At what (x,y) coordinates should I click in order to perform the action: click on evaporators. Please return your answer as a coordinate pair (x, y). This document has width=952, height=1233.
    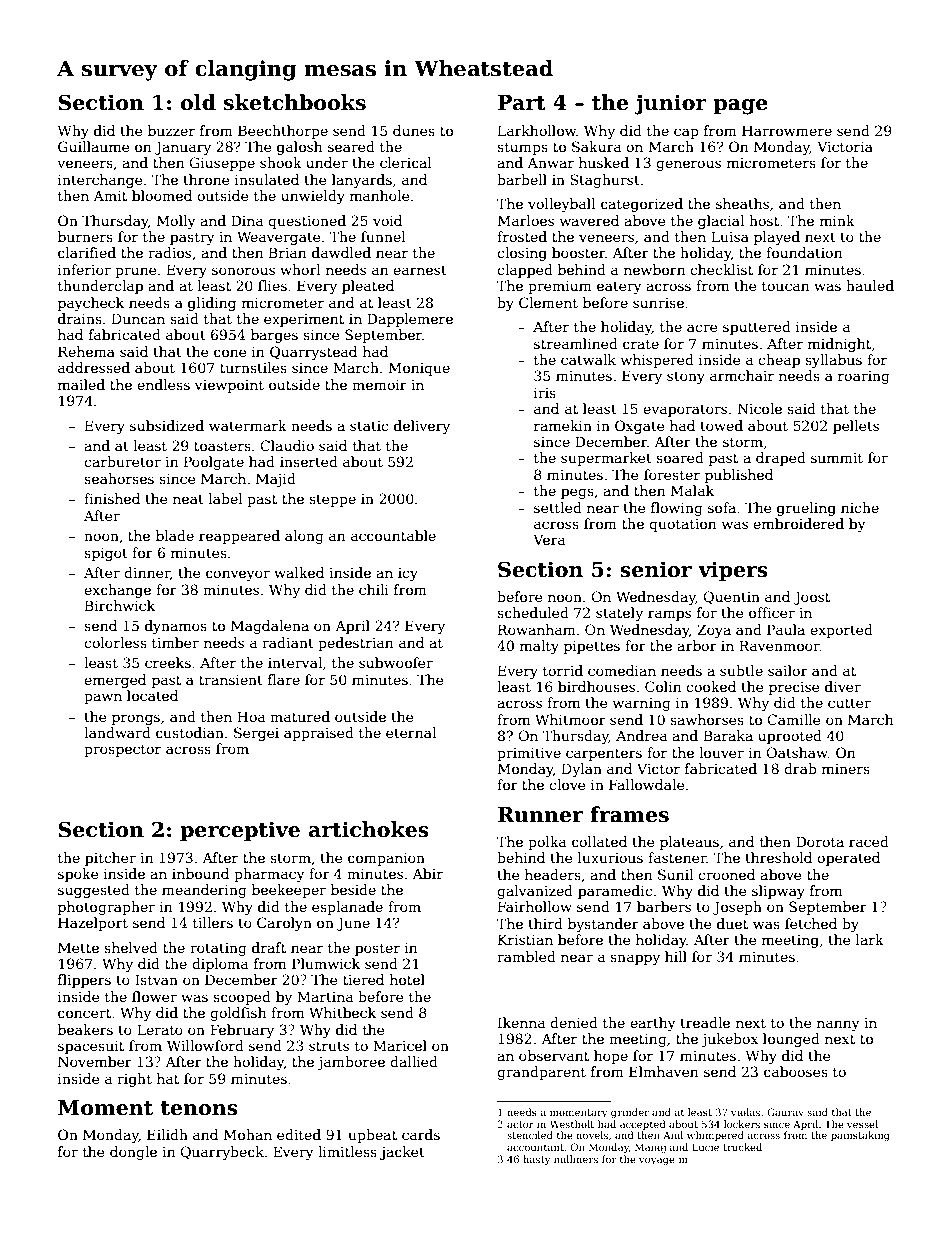
    Looking at the image, I should click on (685, 410).
